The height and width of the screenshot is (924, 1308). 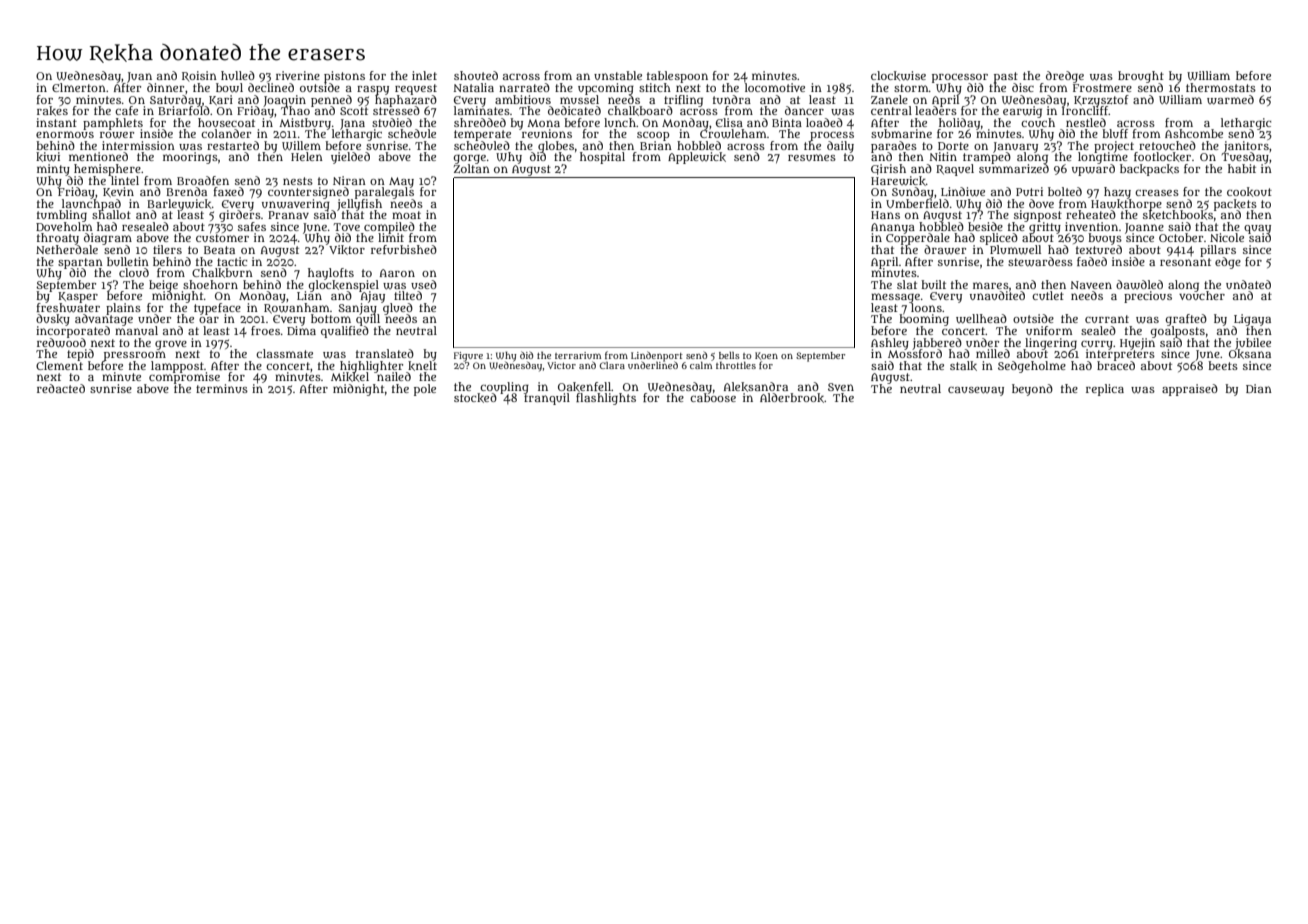 What do you see at coordinates (1015, 250) in the screenshot?
I see `Plumwell` at bounding box center [1015, 250].
